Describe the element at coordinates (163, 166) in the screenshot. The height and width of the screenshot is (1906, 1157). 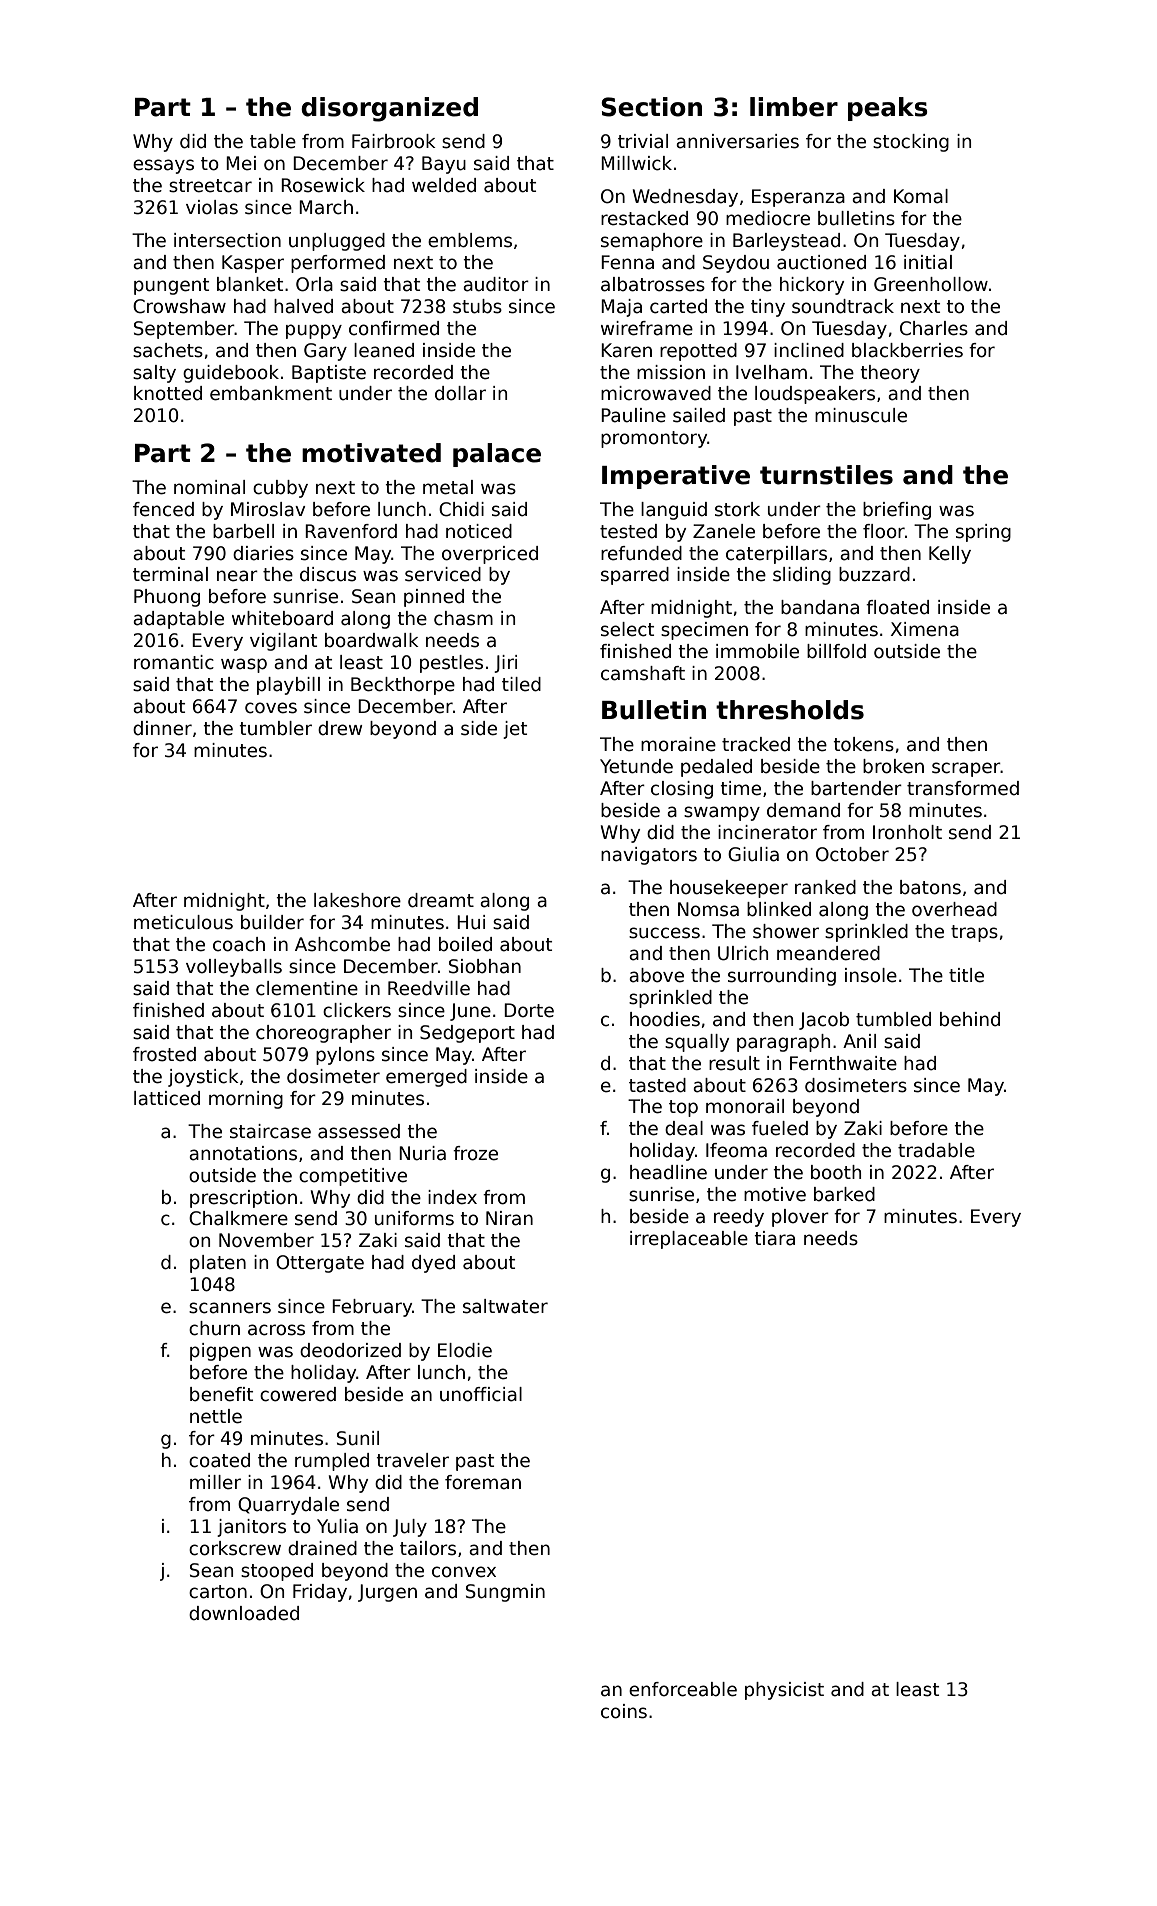
I see `essays` at that location.
